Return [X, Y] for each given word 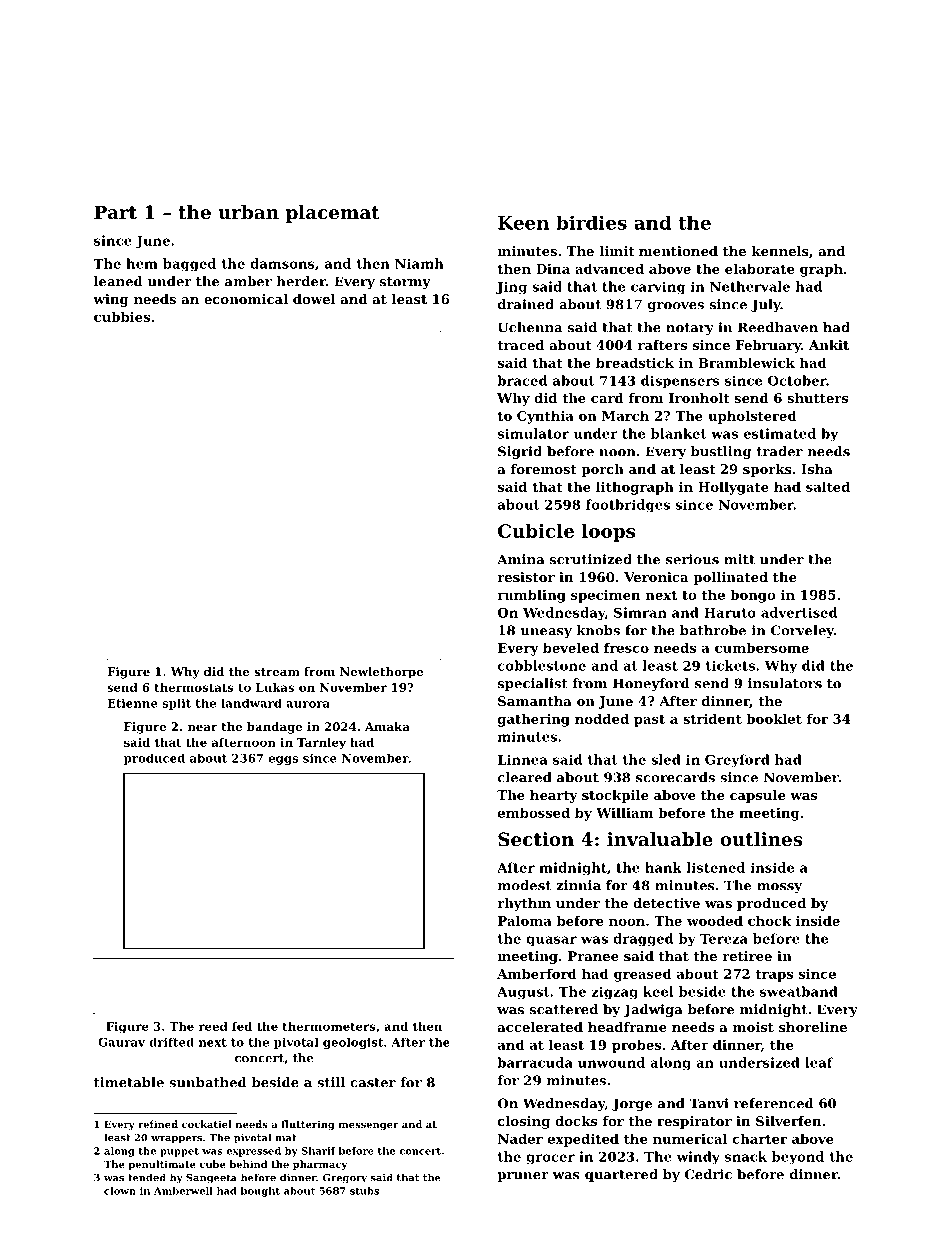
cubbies [122, 316]
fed [242, 1026]
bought [260, 1192]
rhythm [524, 904]
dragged [643, 939]
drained [526, 304]
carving [658, 287]
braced [522, 380]
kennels [780, 251]
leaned [118, 281]
